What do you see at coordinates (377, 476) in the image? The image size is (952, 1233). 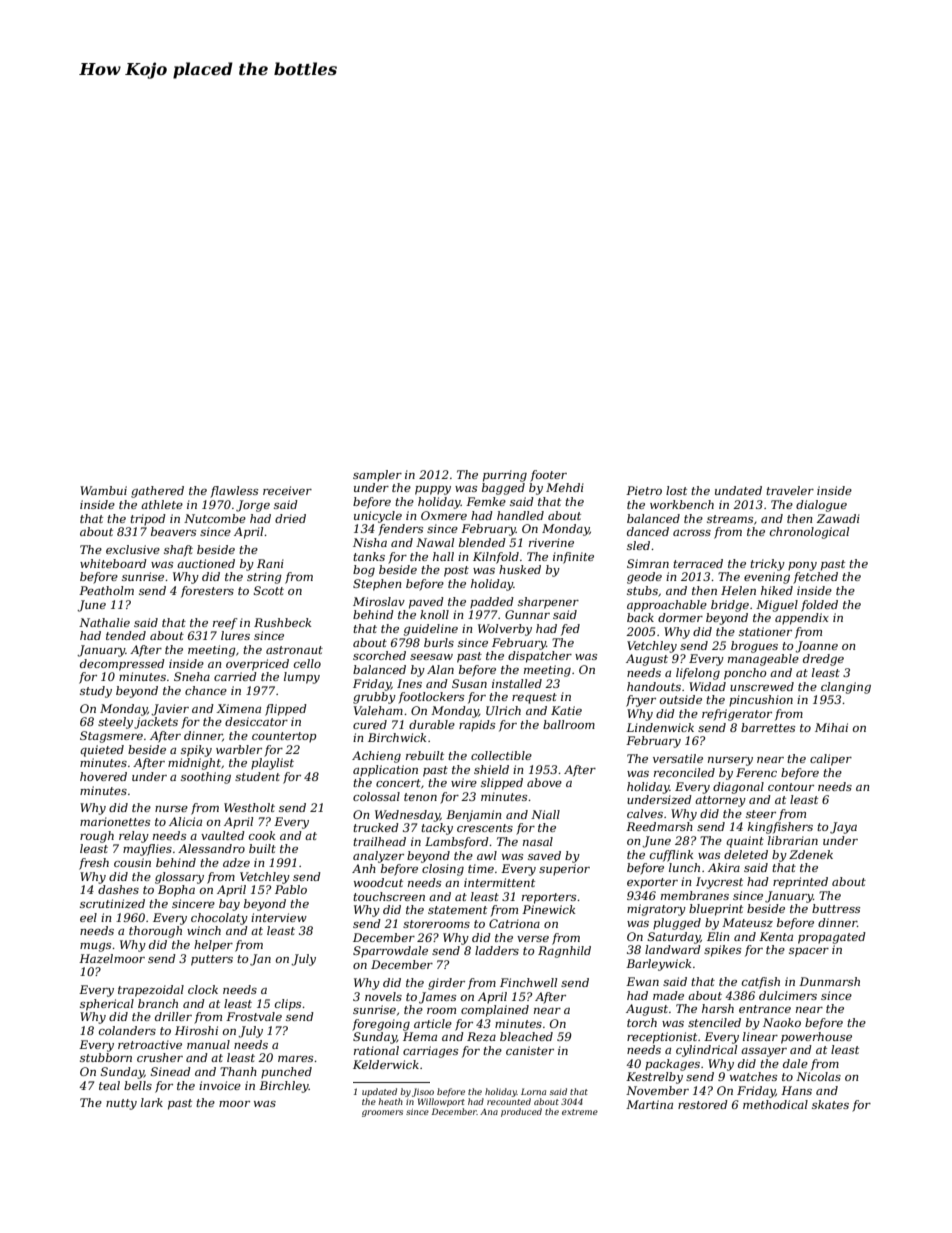 I see `sampler` at bounding box center [377, 476].
